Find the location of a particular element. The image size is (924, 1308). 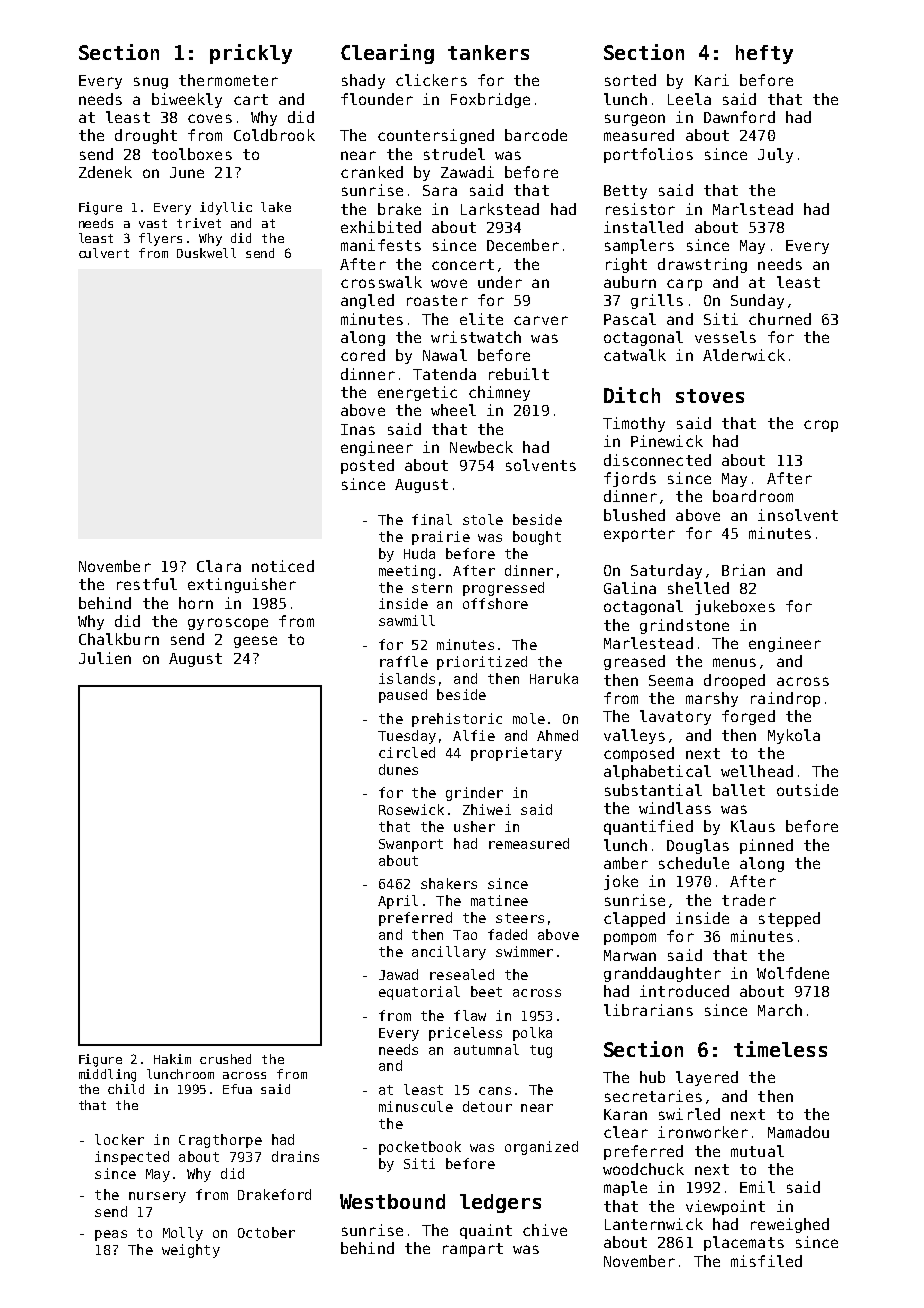

chive is located at coordinates (545, 1230).
